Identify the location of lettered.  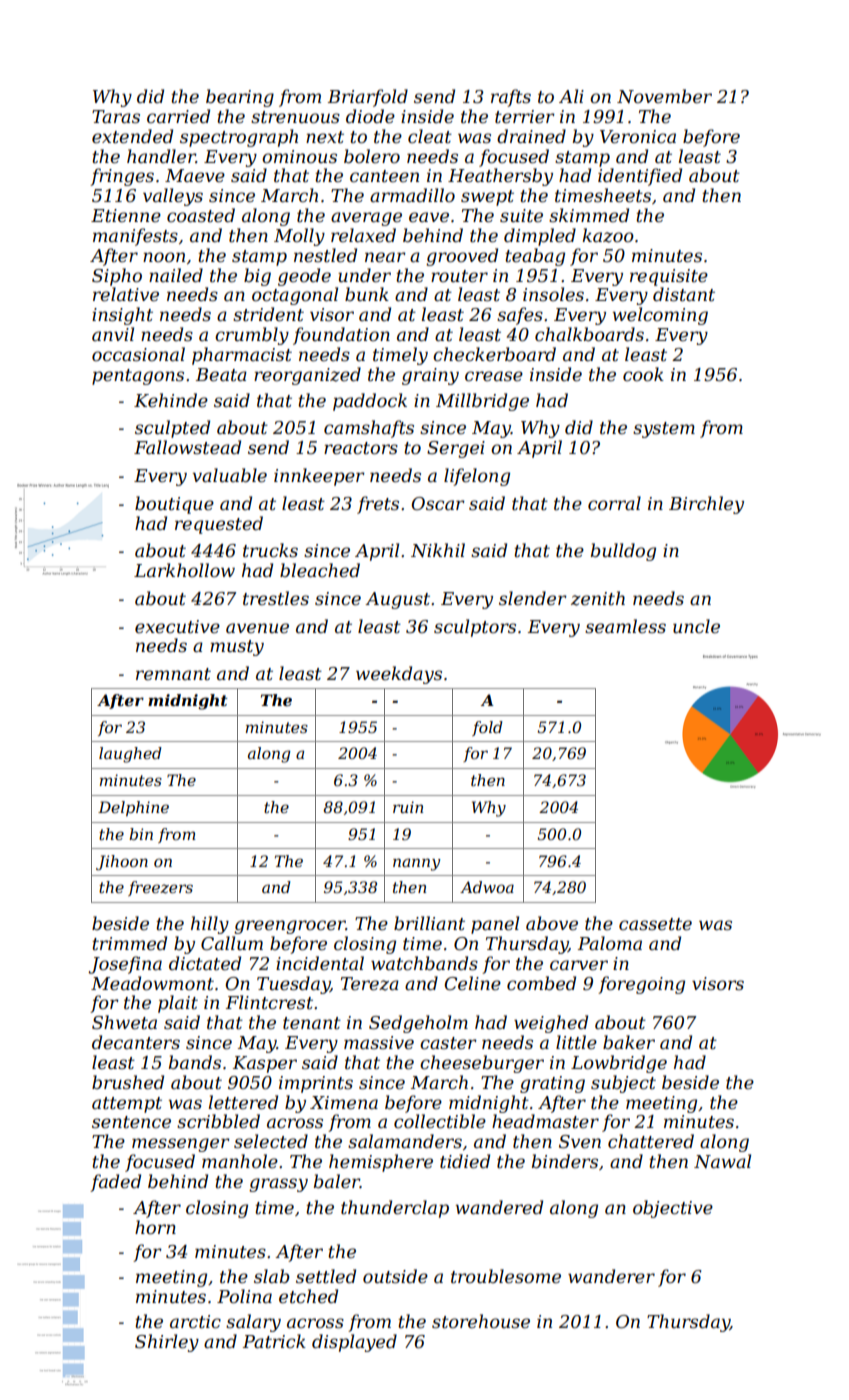
(243, 1102).
